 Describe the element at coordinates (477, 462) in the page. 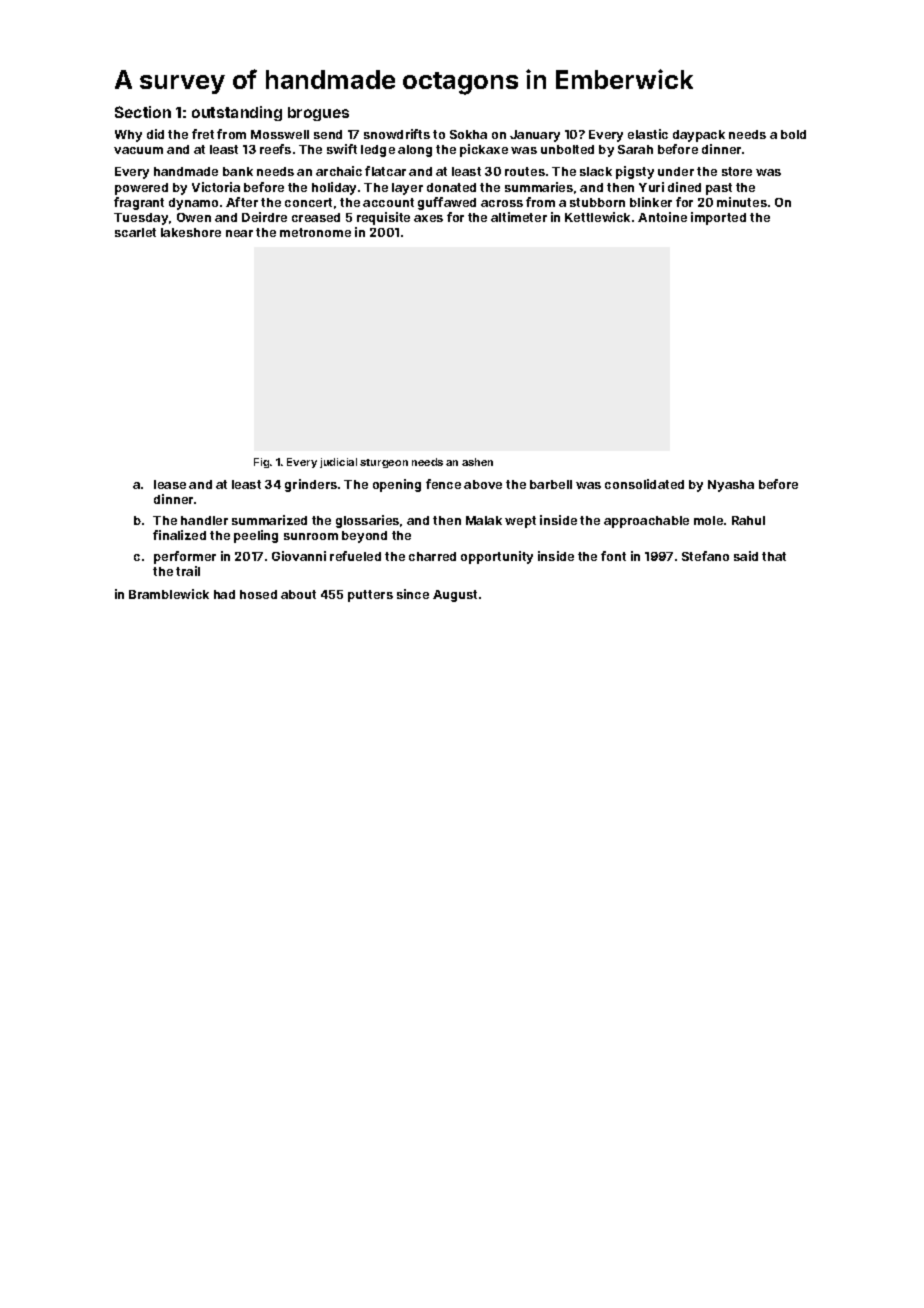

I see `ashen` at that location.
